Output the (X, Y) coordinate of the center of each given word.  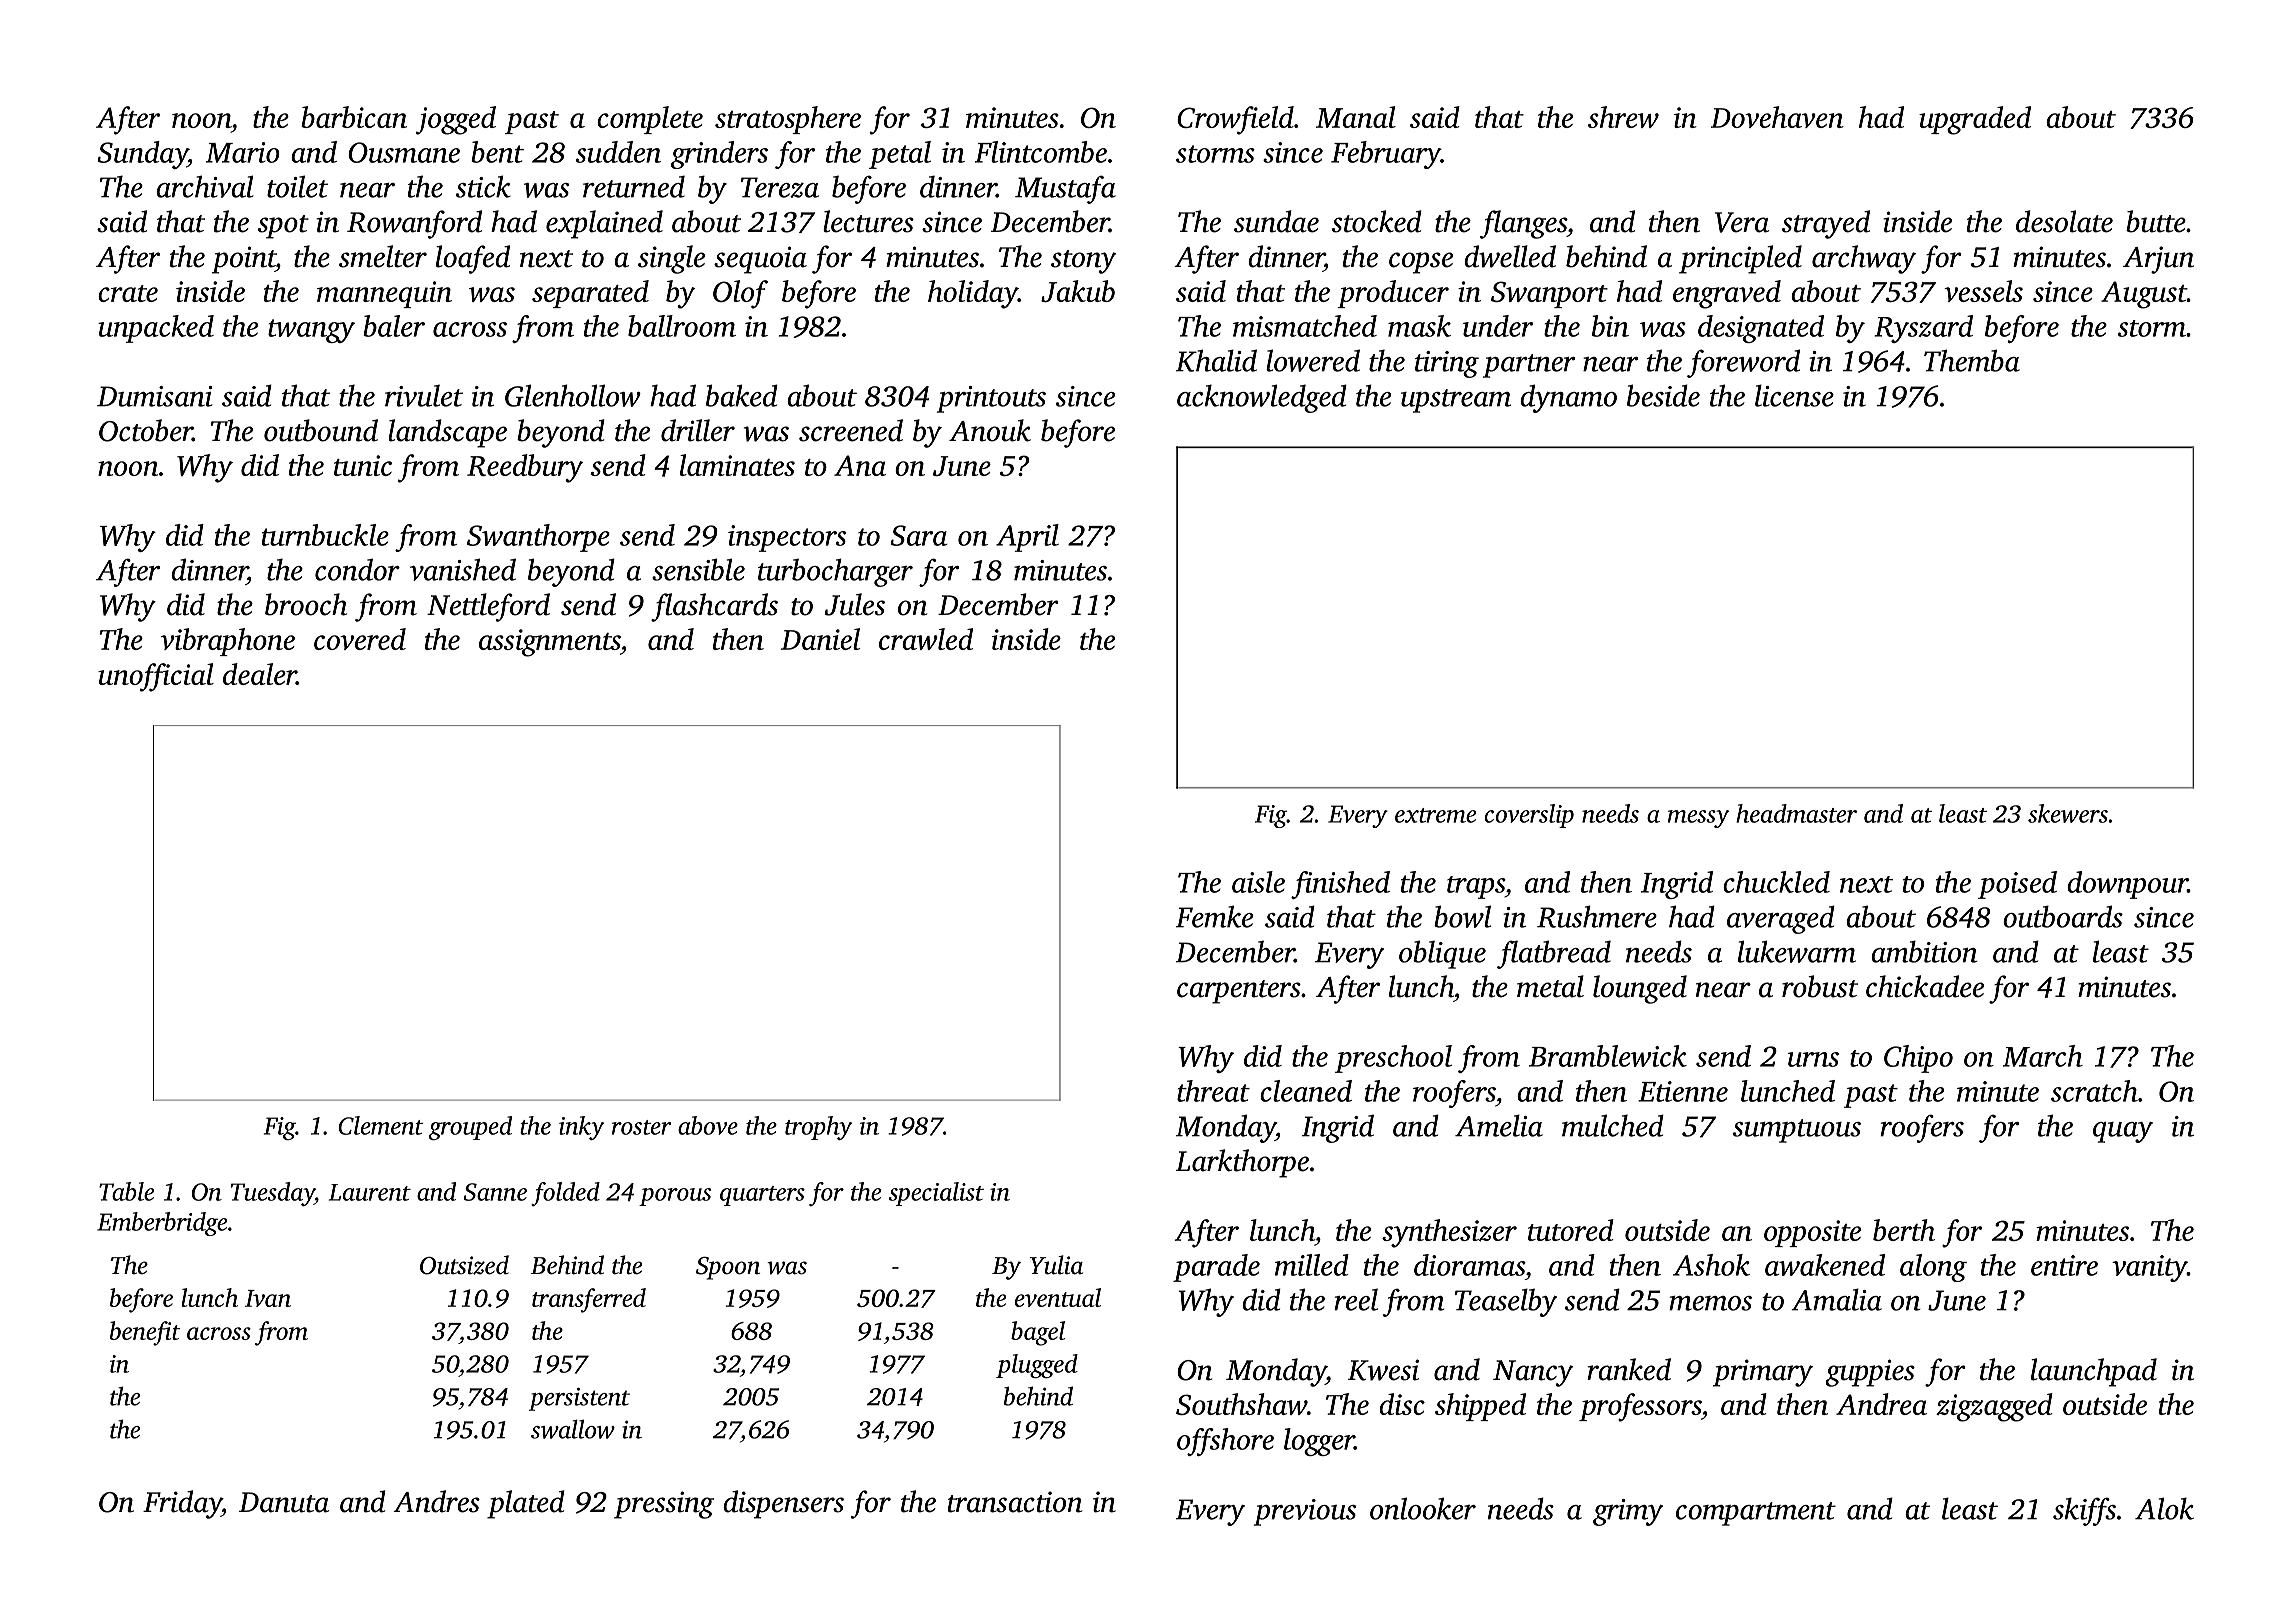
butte (2156, 221)
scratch (2094, 1091)
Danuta (284, 1502)
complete (650, 120)
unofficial (156, 677)
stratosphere (788, 120)
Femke (1214, 916)
